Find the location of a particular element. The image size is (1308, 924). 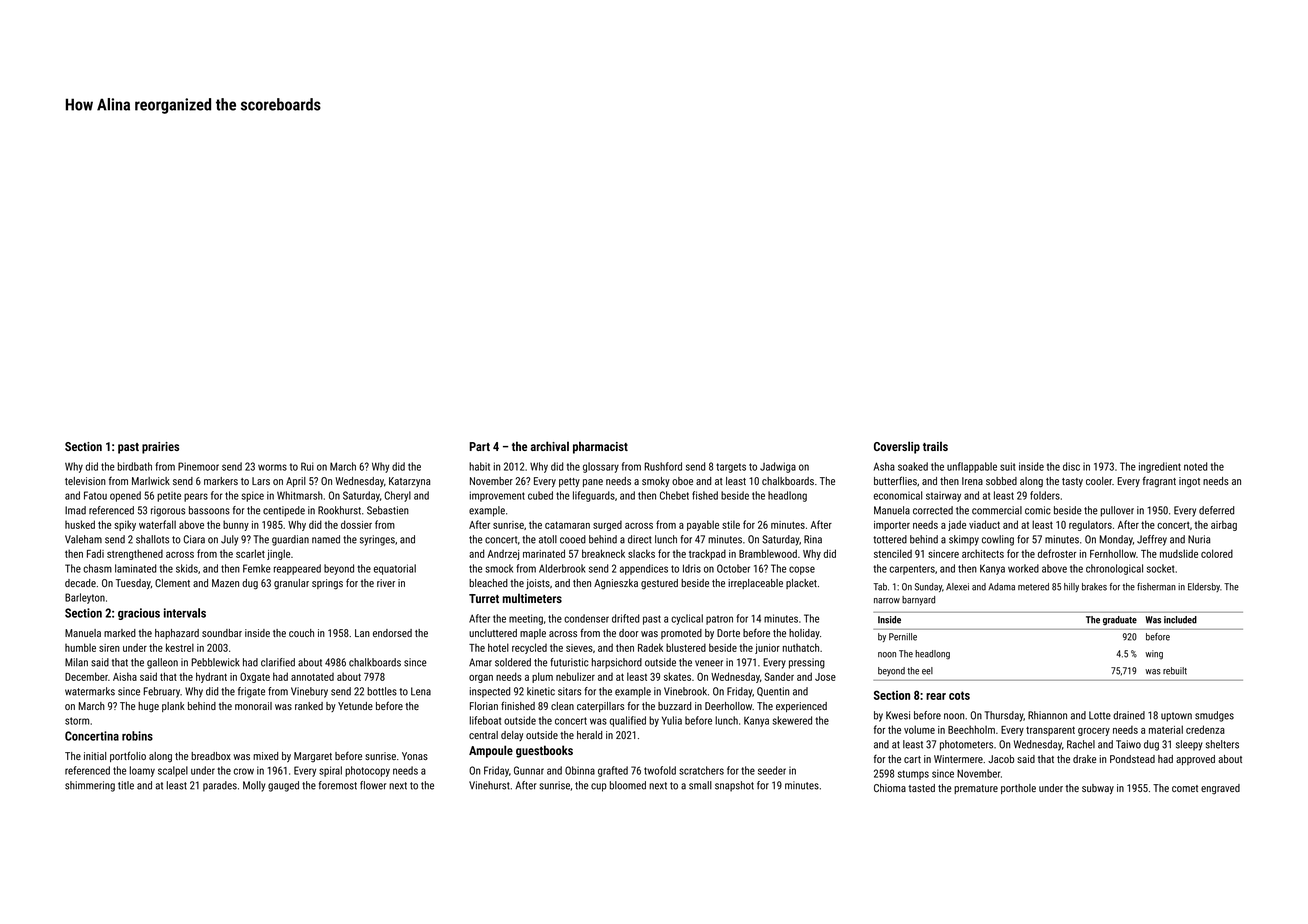

trails is located at coordinates (935, 446).
